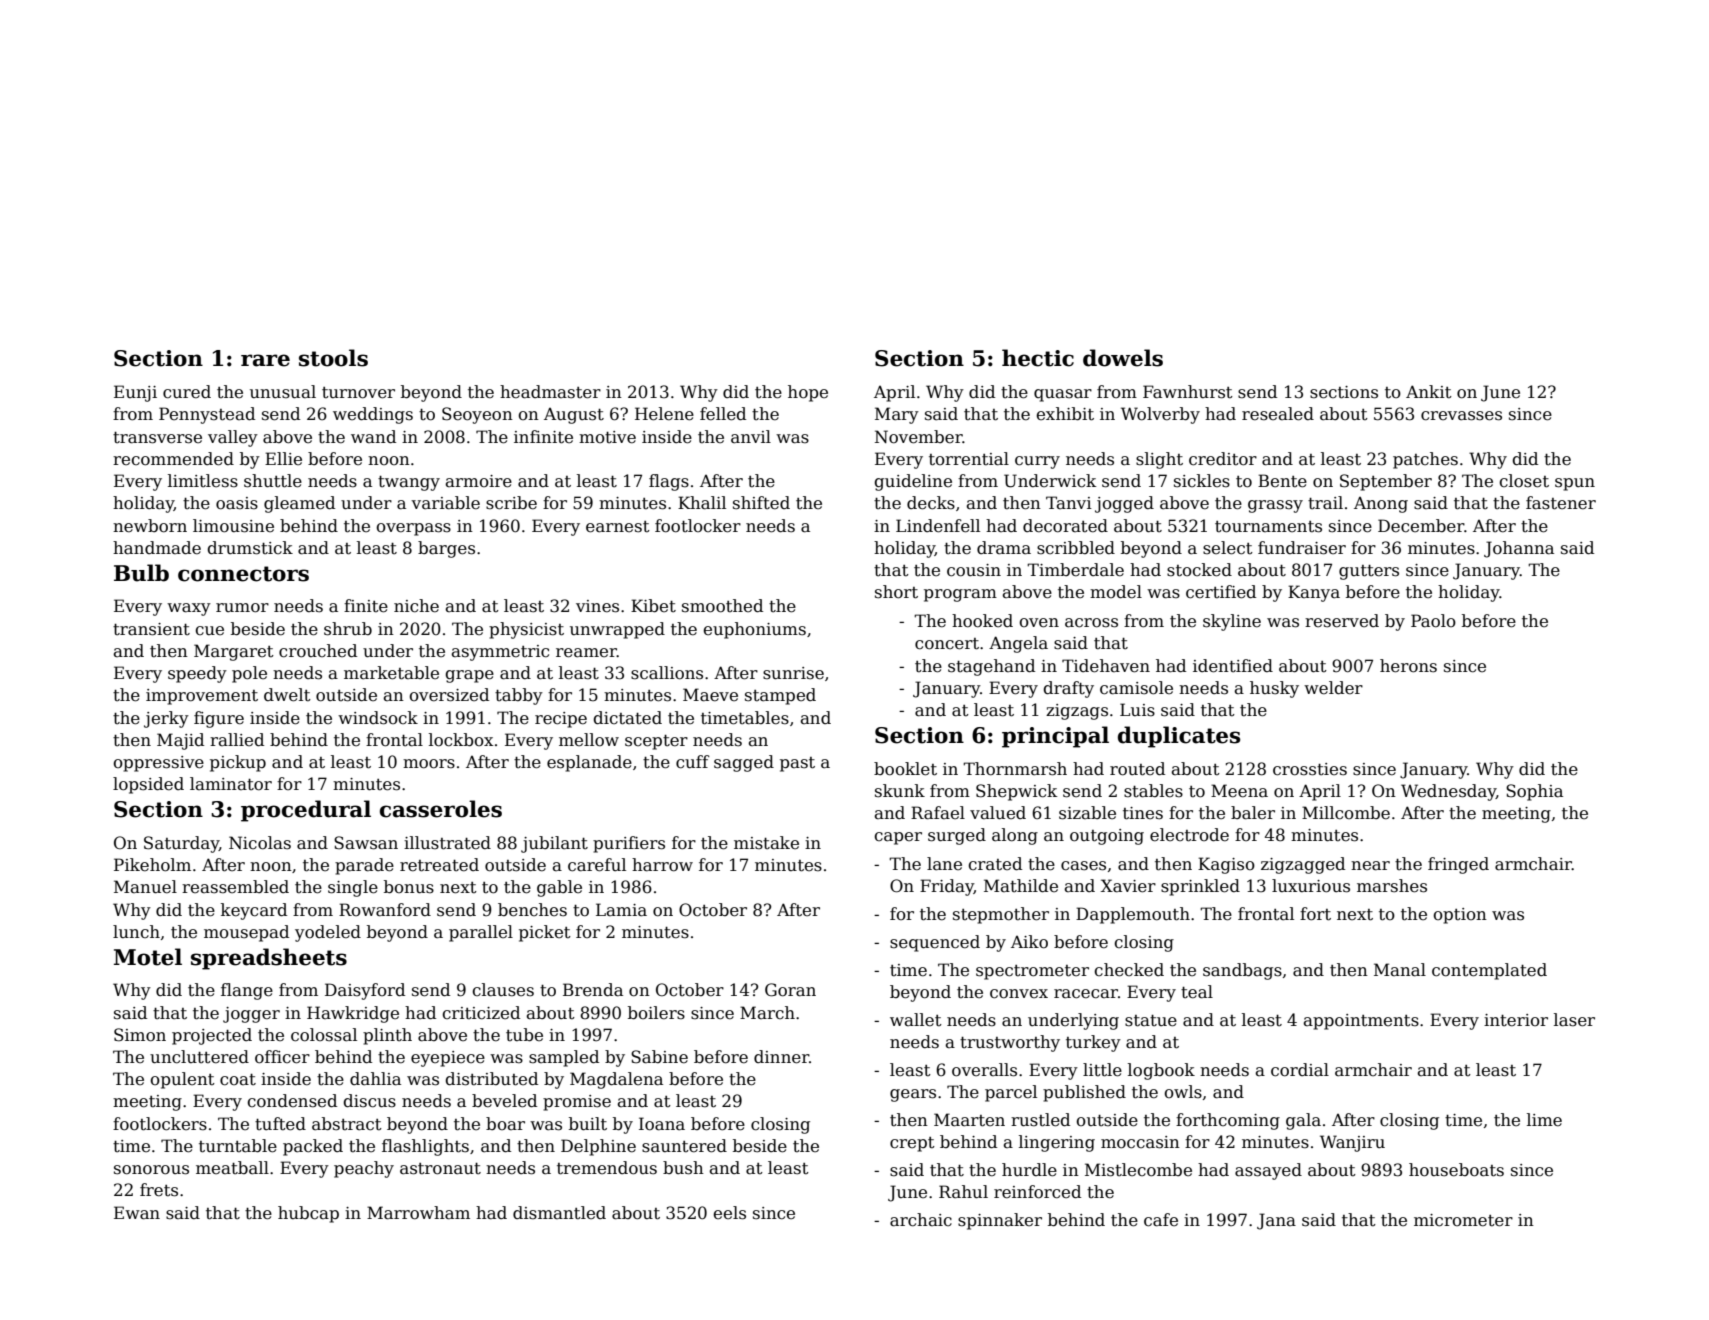 This screenshot has height=1320, width=1709. I want to click on sagged, so click(744, 763).
